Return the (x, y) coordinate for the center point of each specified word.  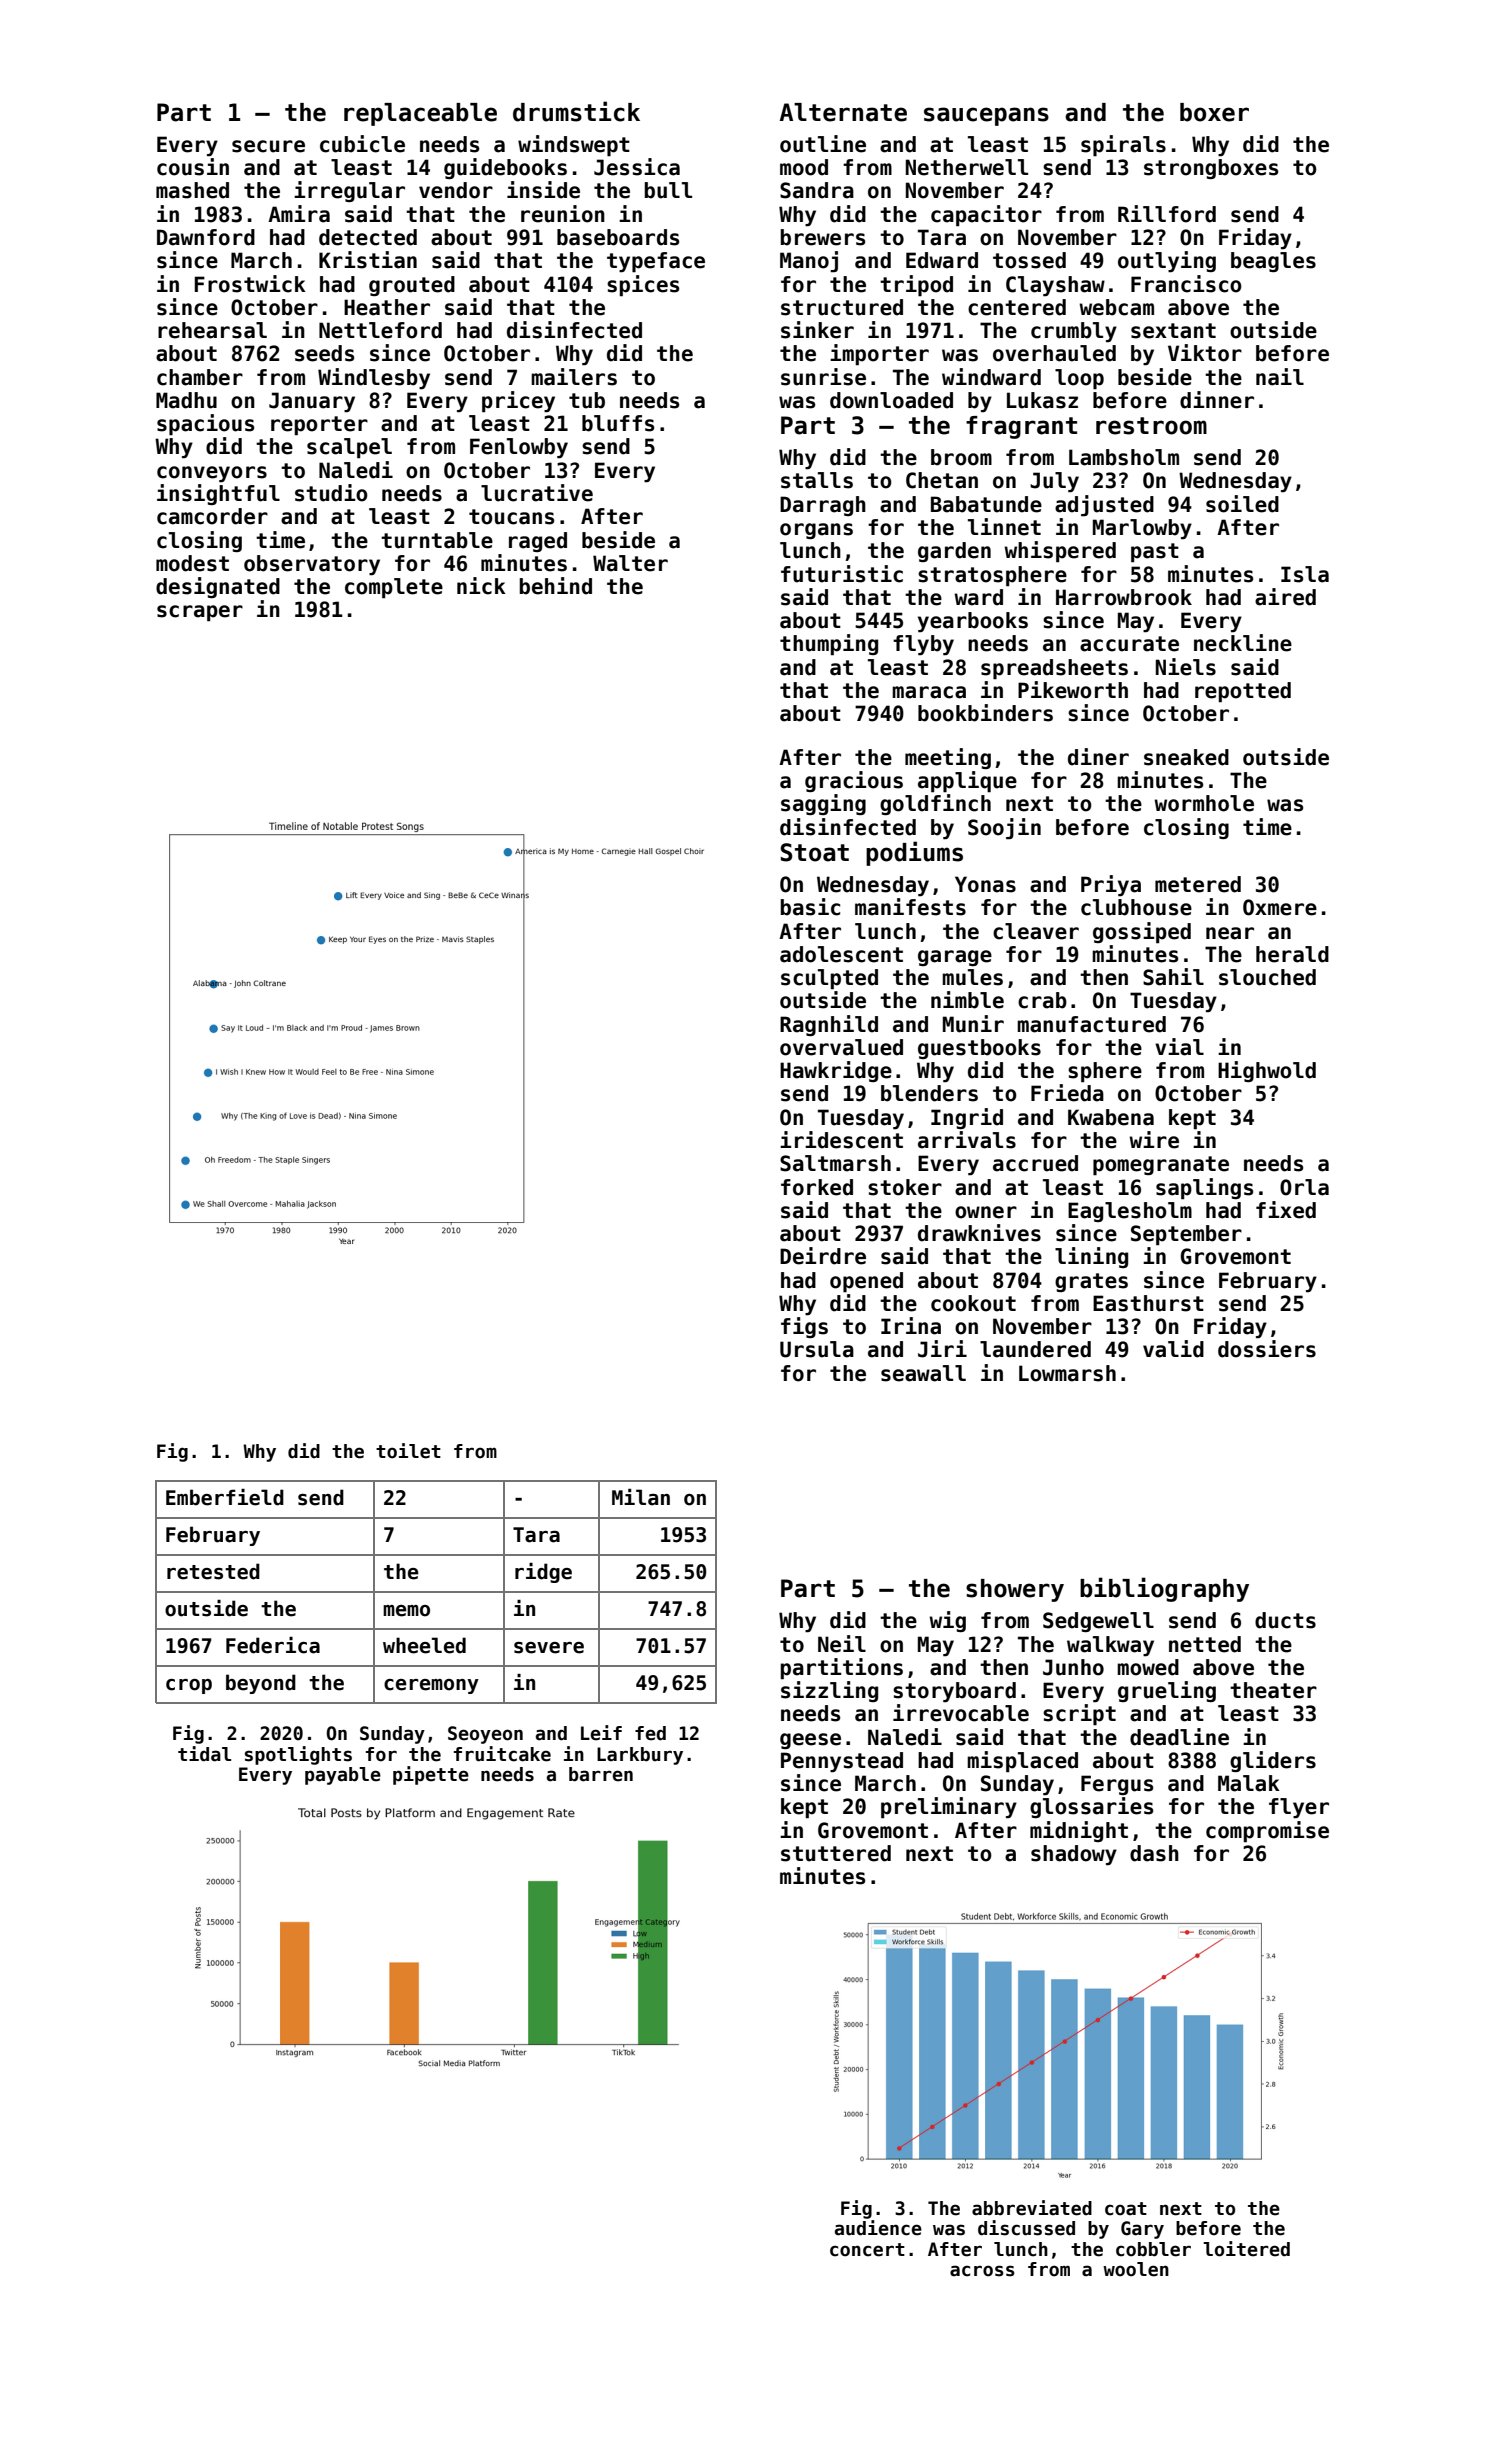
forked (817, 1187)
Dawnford (206, 237)
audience (878, 2228)
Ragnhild (829, 1025)
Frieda (1067, 1093)
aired (1285, 597)
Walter (630, 563)
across (982, 2271)
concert (867, 2250)
